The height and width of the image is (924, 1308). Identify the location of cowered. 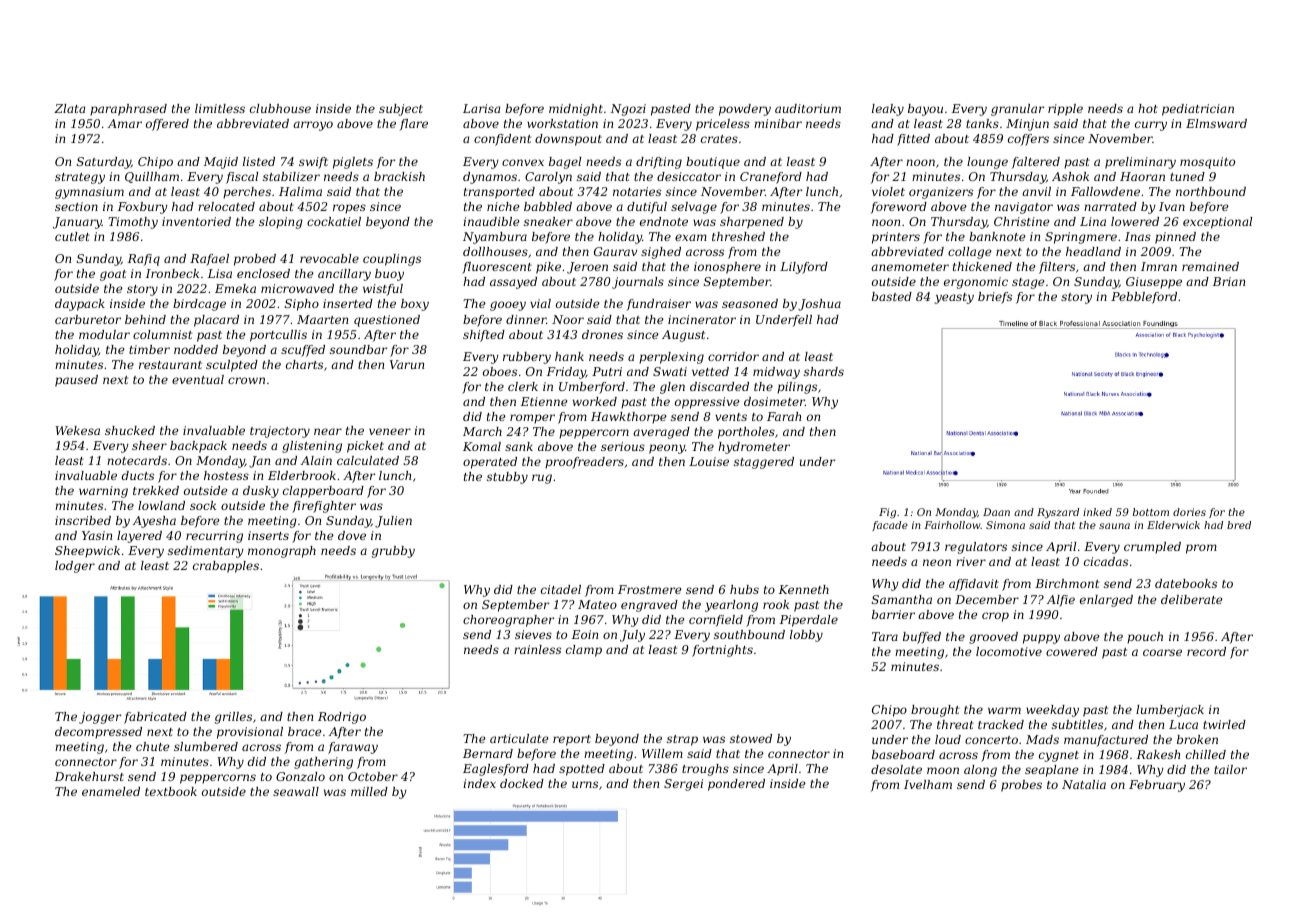
(1072, 651).
